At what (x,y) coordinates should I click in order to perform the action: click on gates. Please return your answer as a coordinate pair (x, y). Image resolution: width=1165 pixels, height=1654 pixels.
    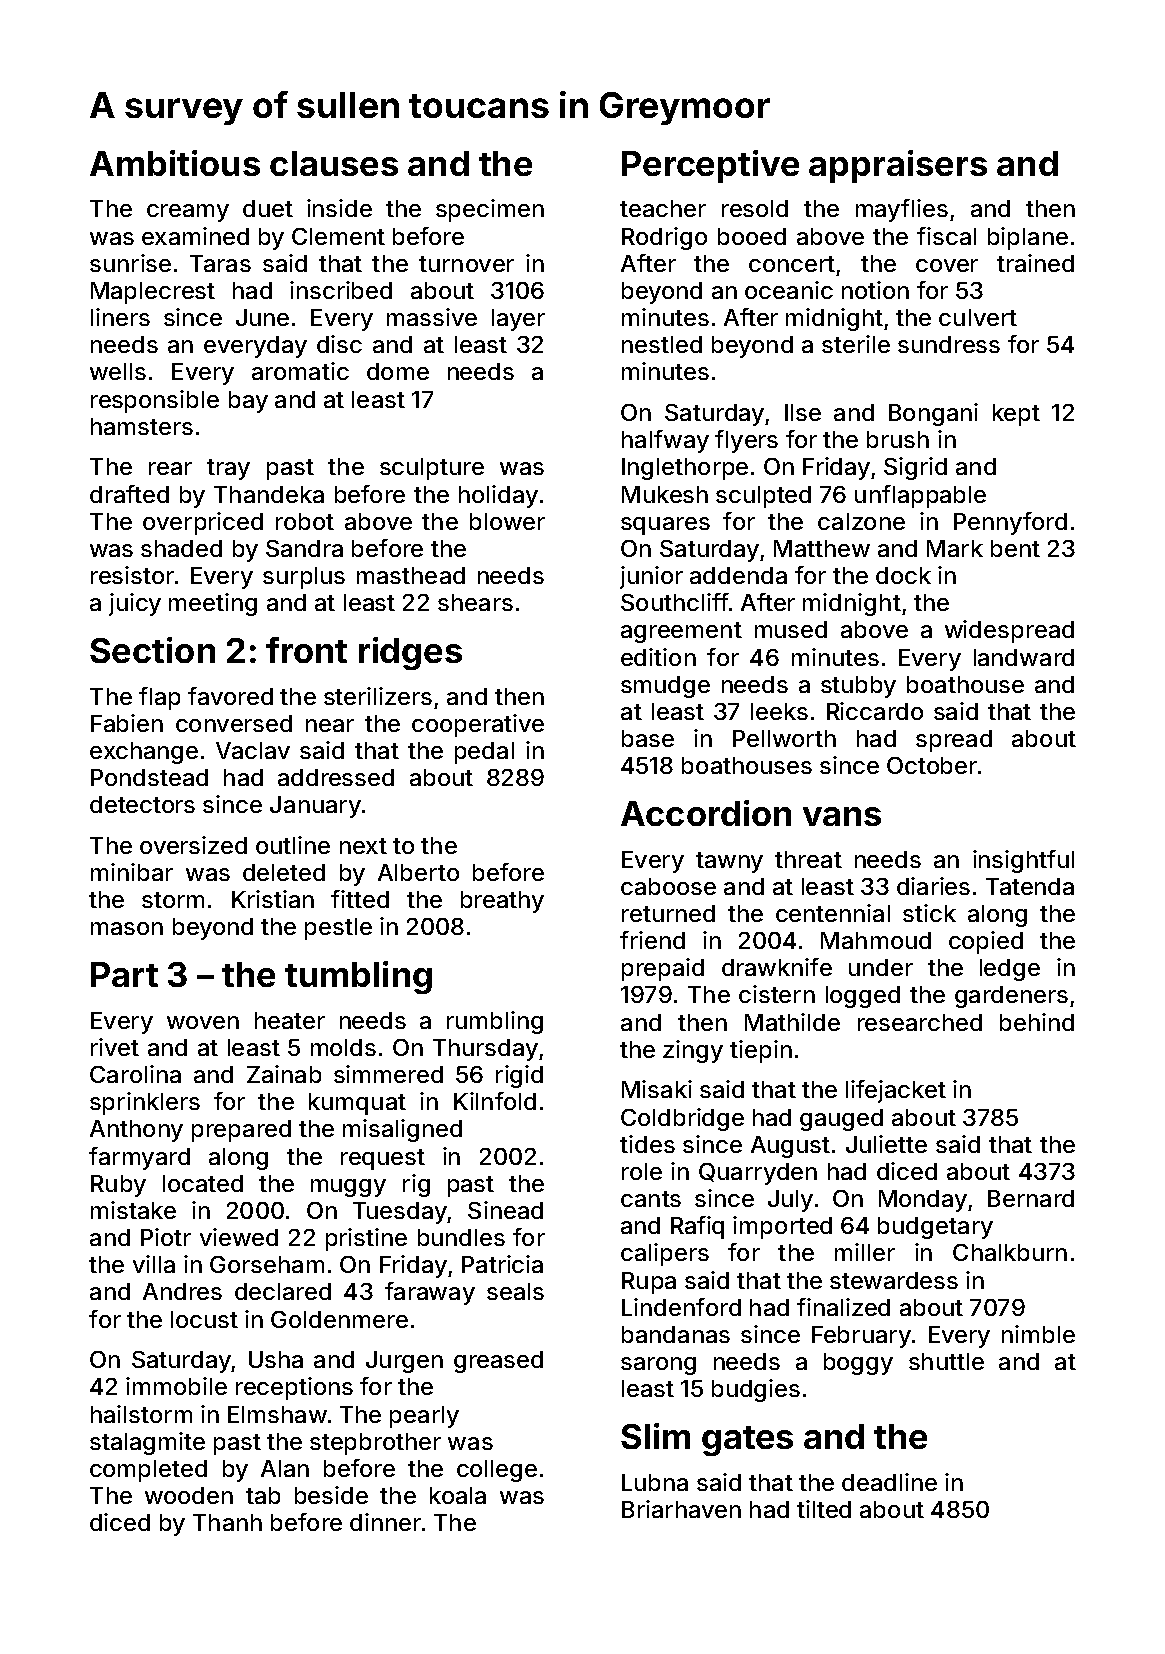
    Looking at the image, I should click on (747, 1441).
